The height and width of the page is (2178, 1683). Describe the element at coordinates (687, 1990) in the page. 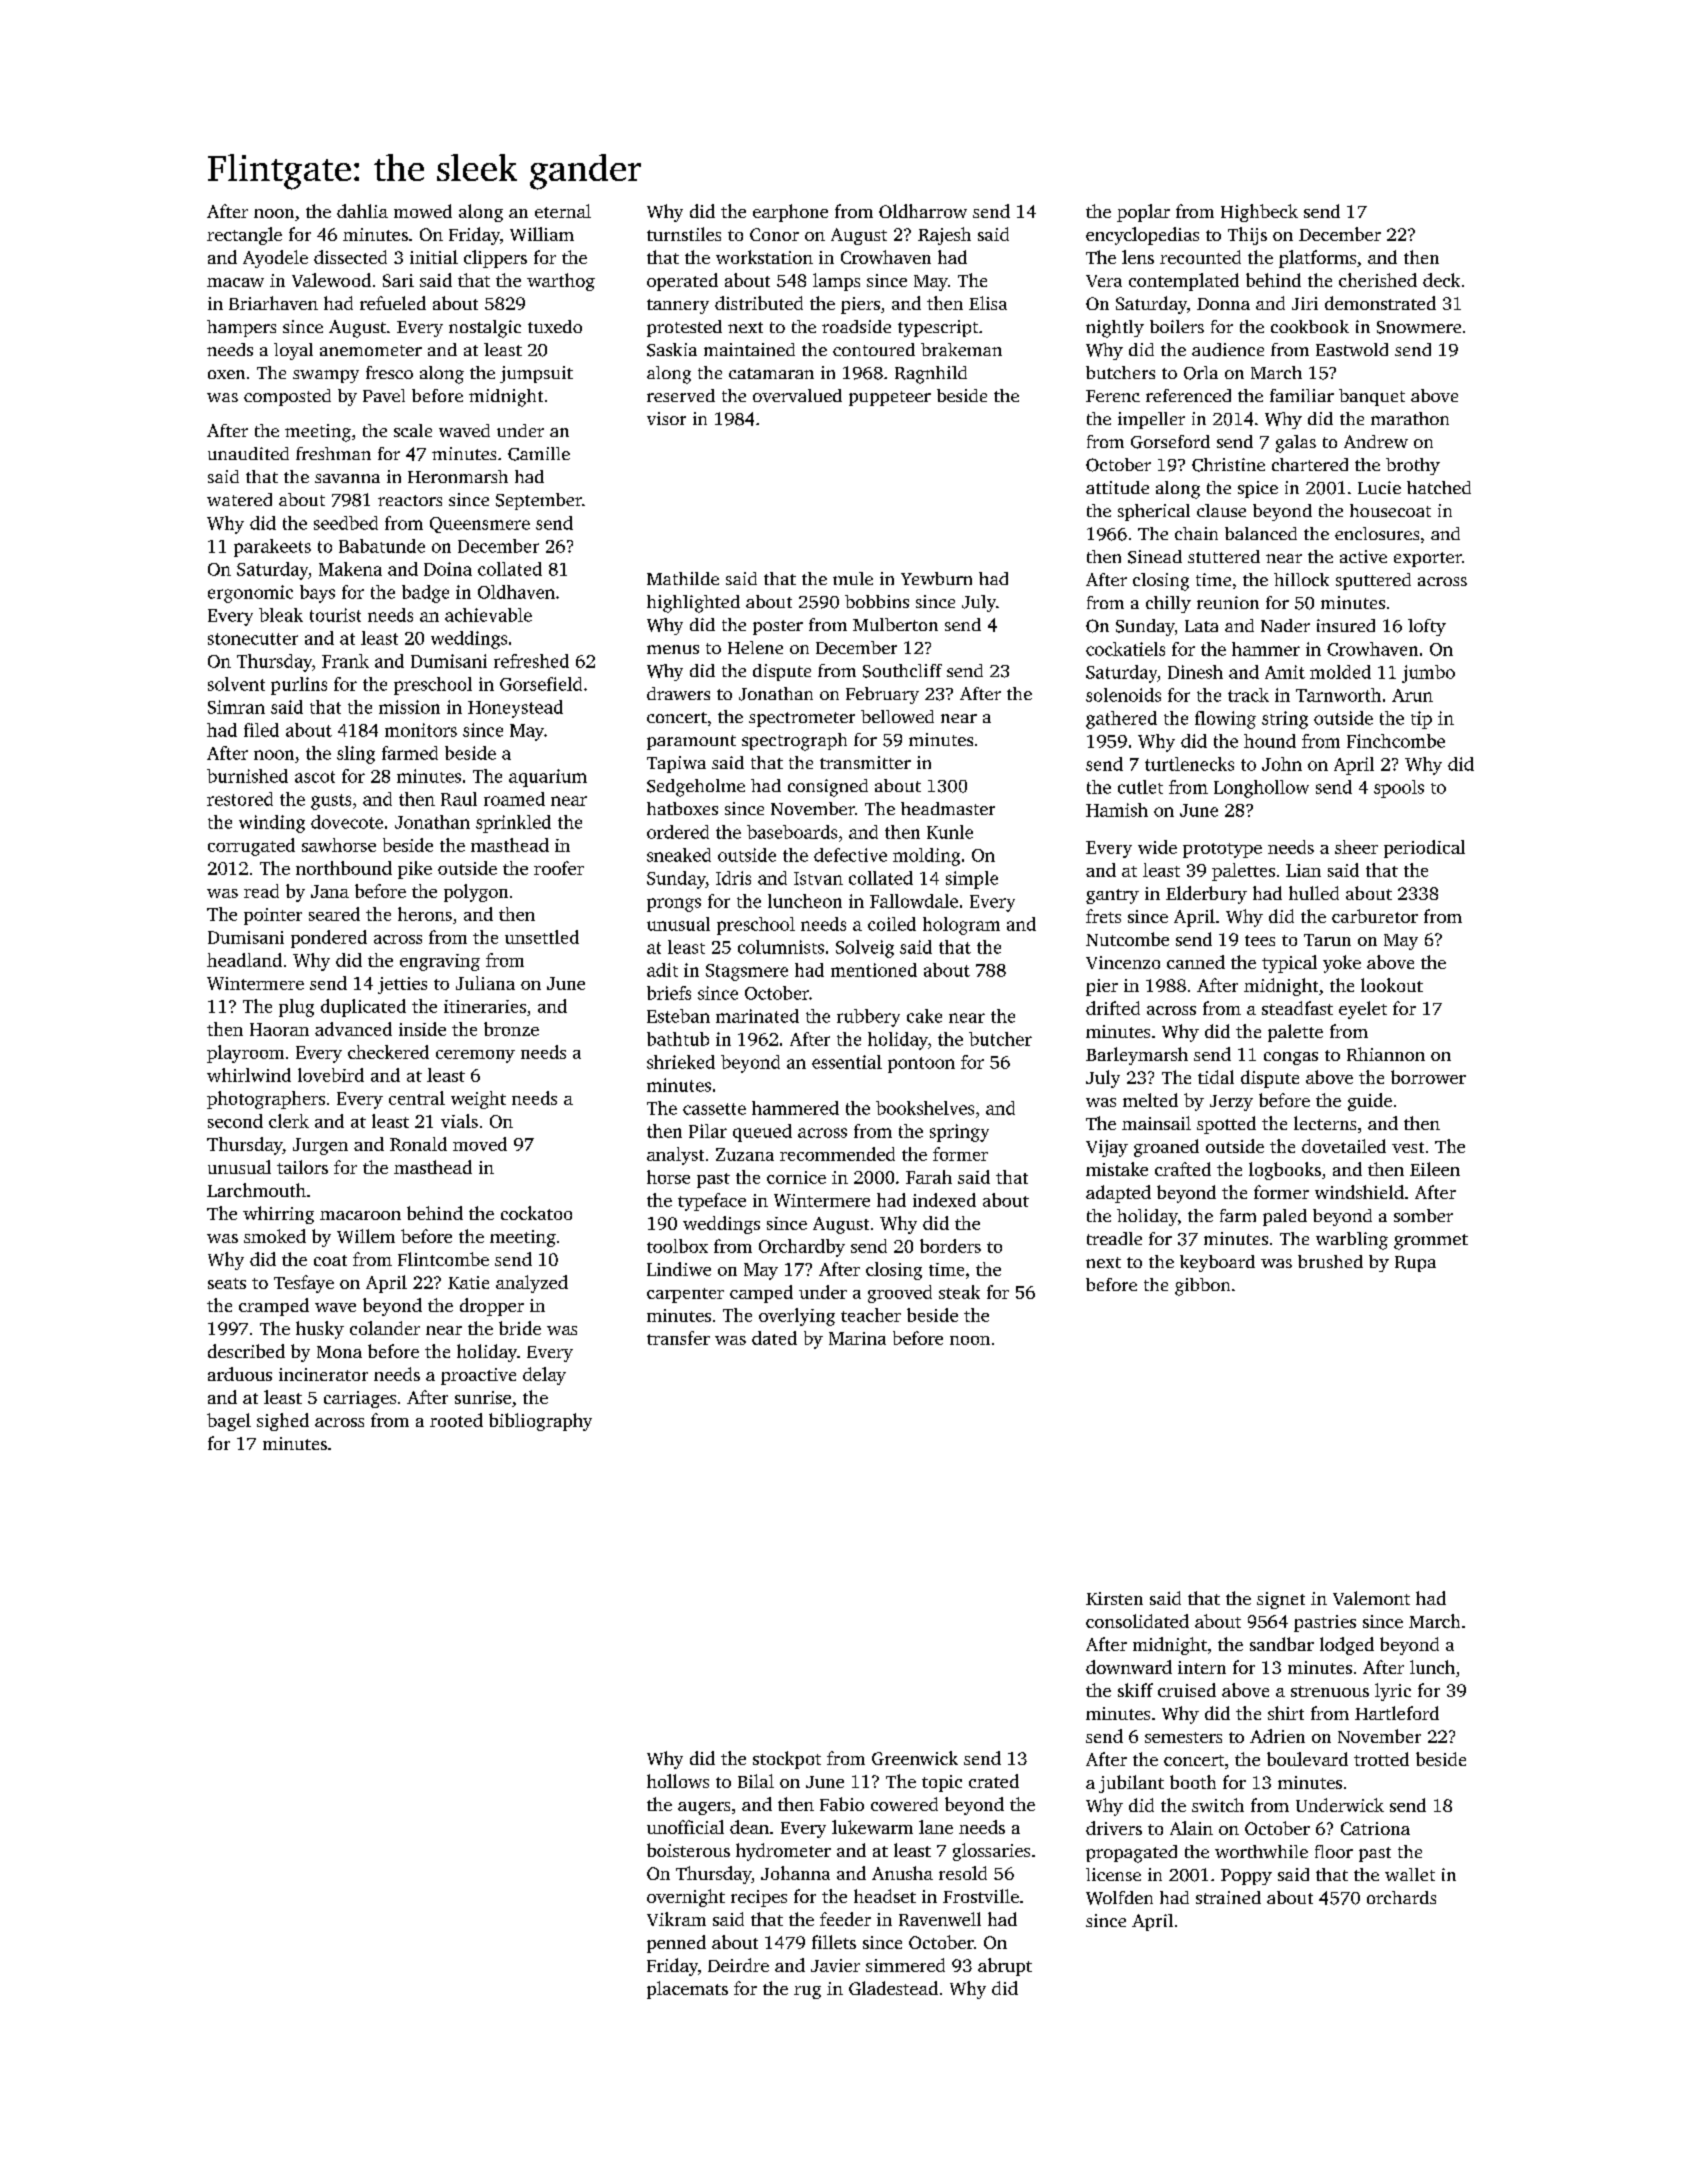

I see `placemats` at that location.
